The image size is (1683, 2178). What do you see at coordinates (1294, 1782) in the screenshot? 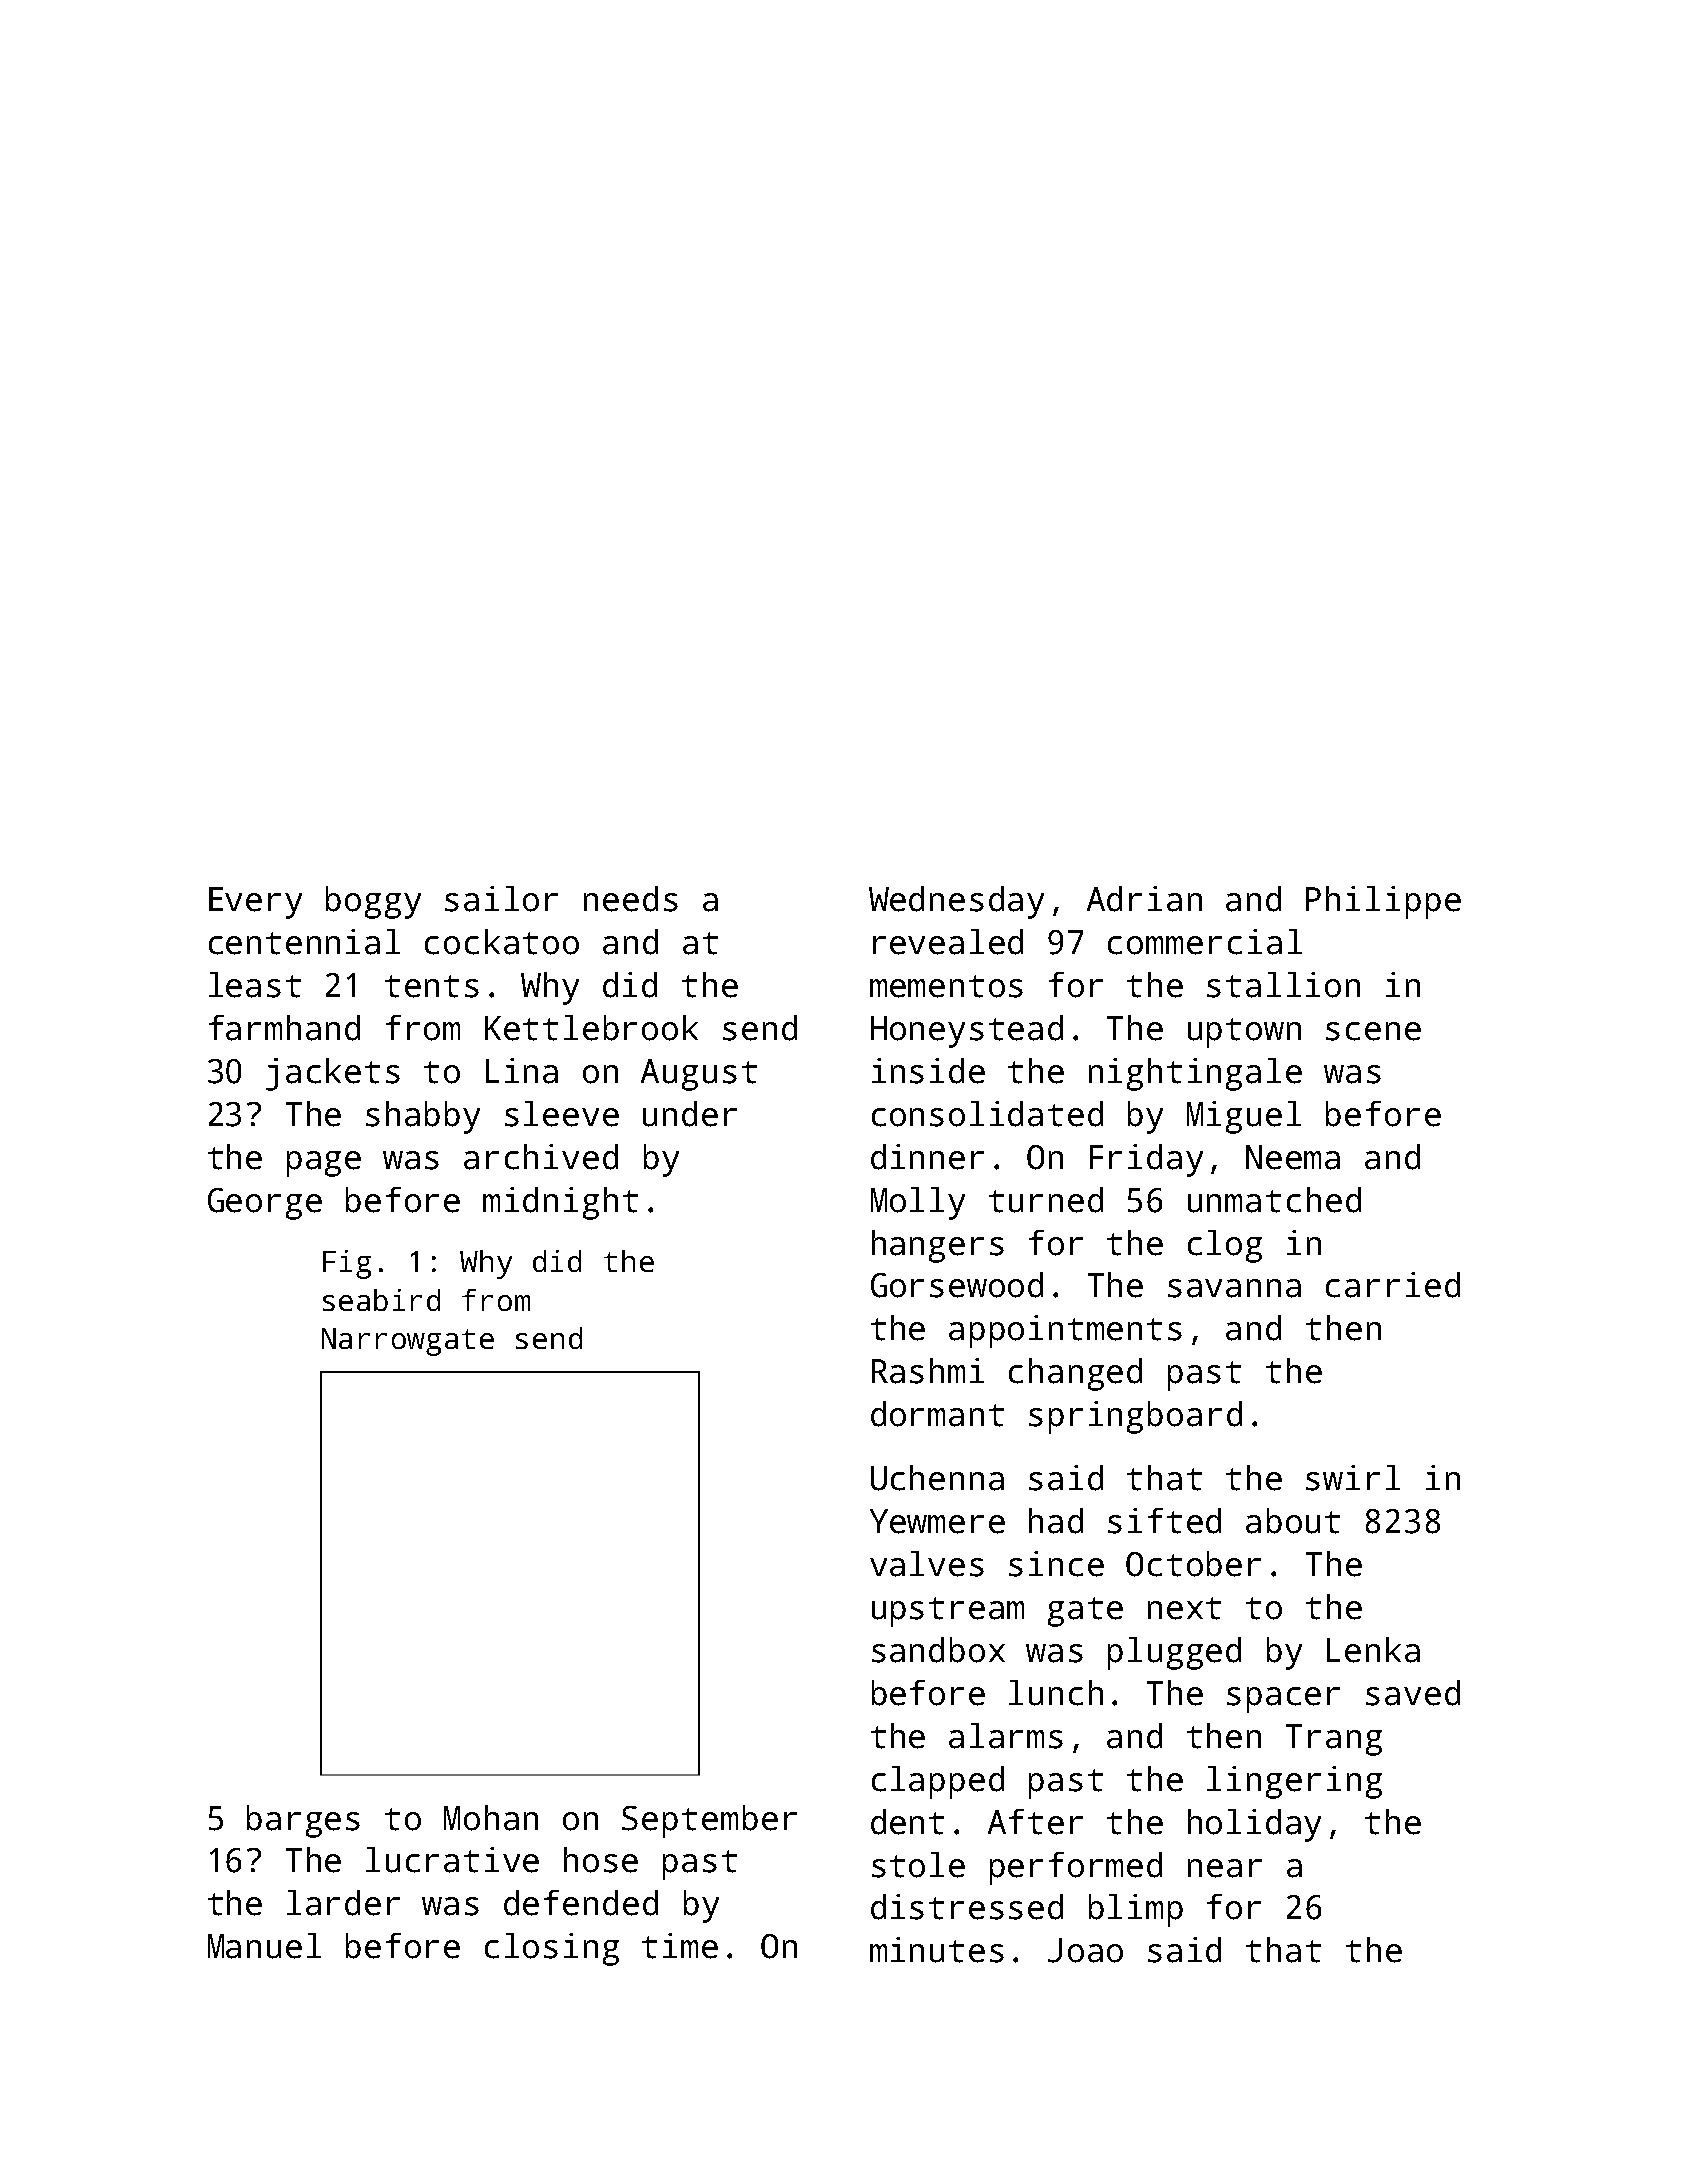
I see `lingering` at bounding box center [1294, 1782].
